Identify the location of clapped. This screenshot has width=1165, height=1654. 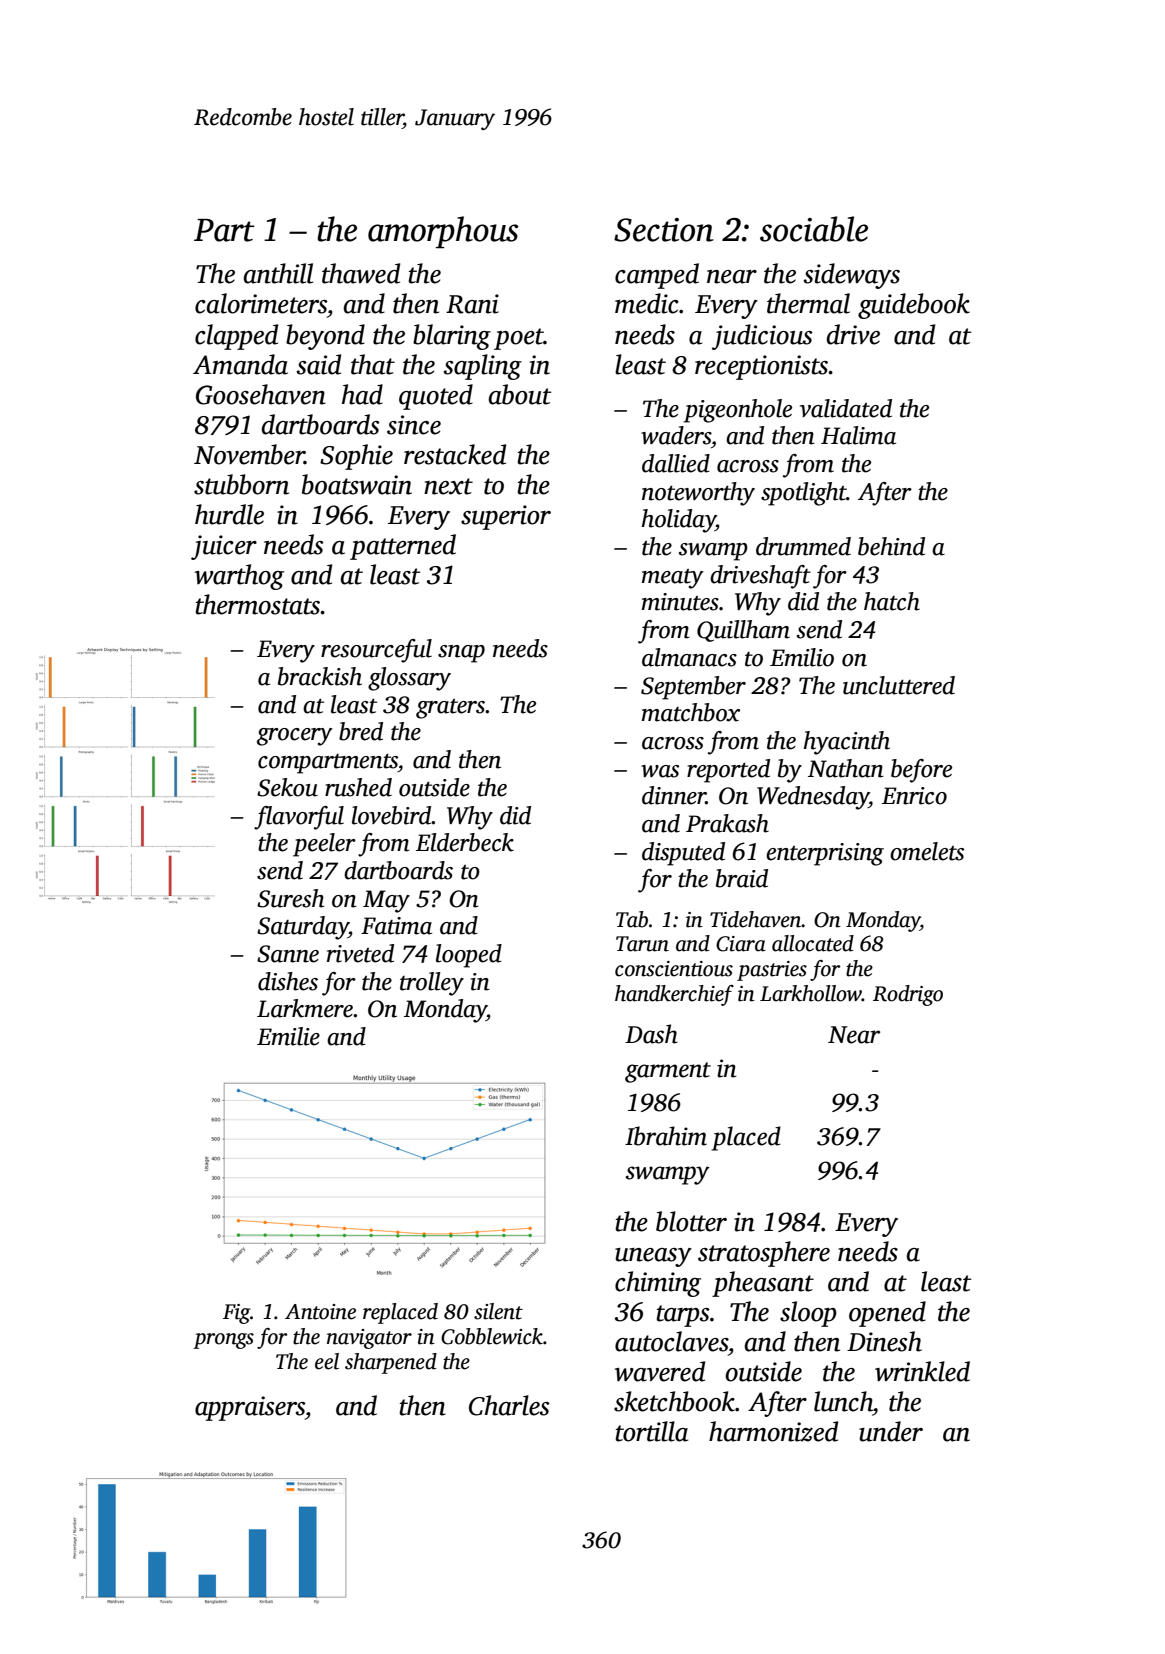
(236, 337).
